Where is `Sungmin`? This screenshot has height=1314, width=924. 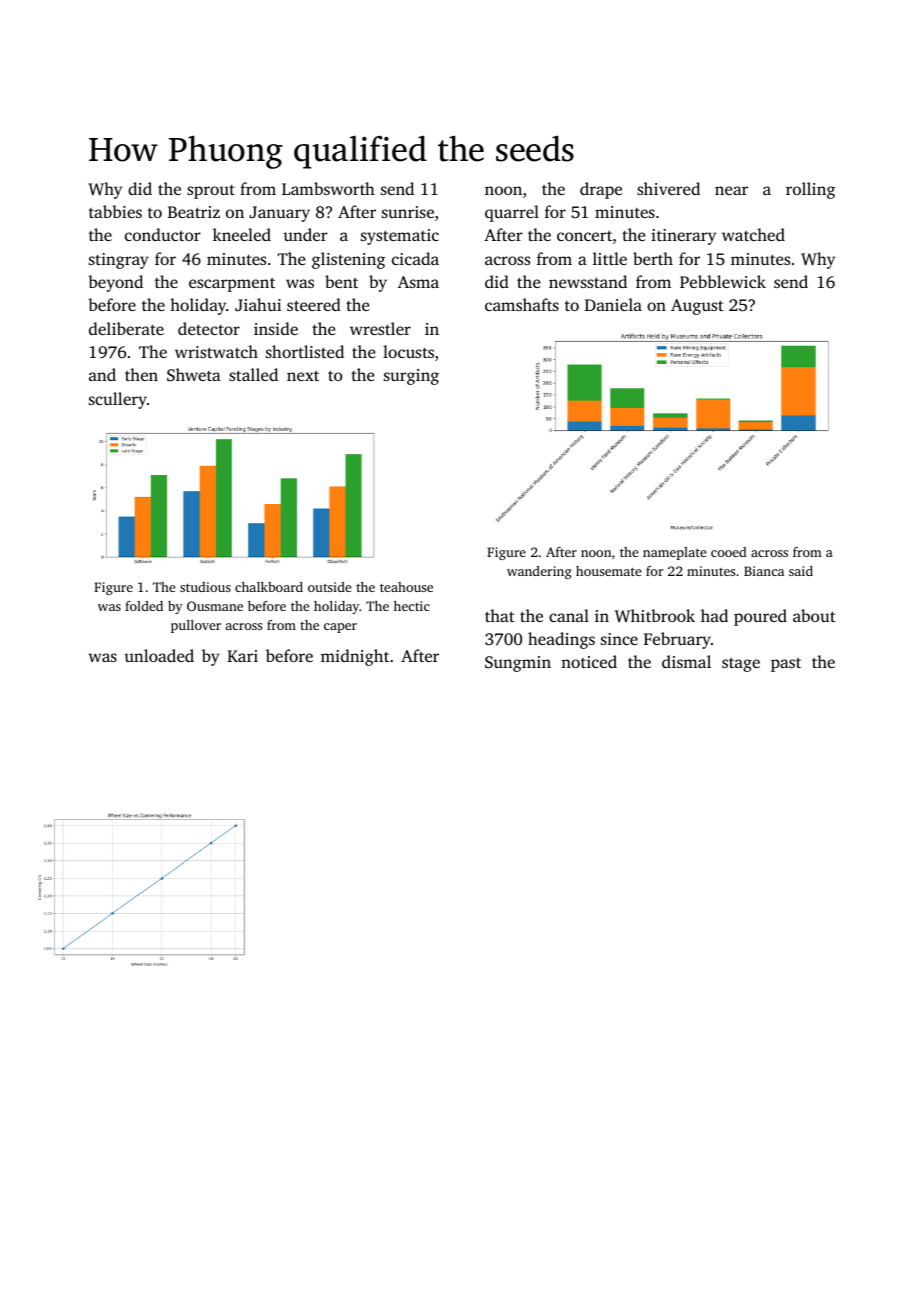 Sungmin is located at coordinates (518, 664).
